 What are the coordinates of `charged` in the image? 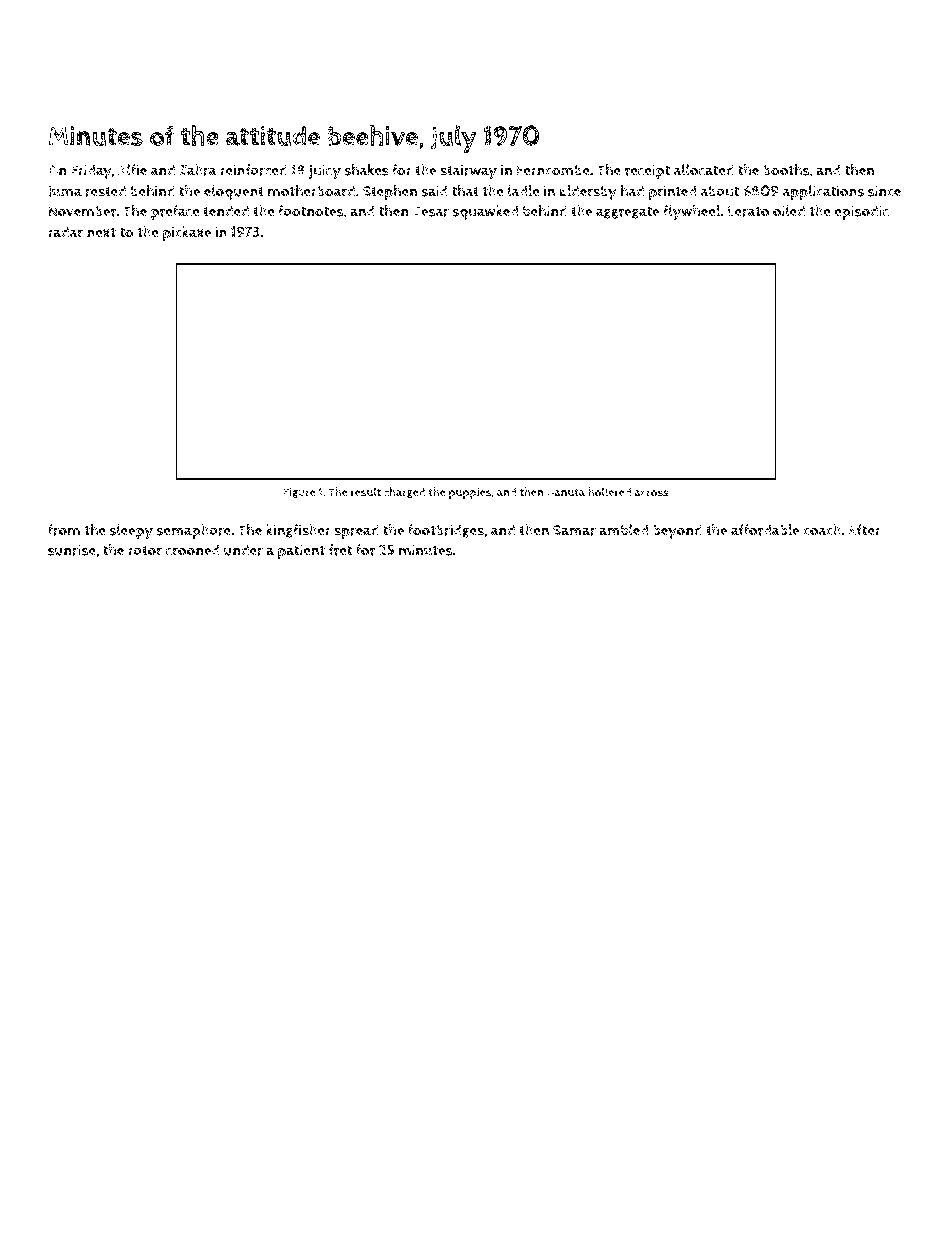 It's located at (404, 492).
